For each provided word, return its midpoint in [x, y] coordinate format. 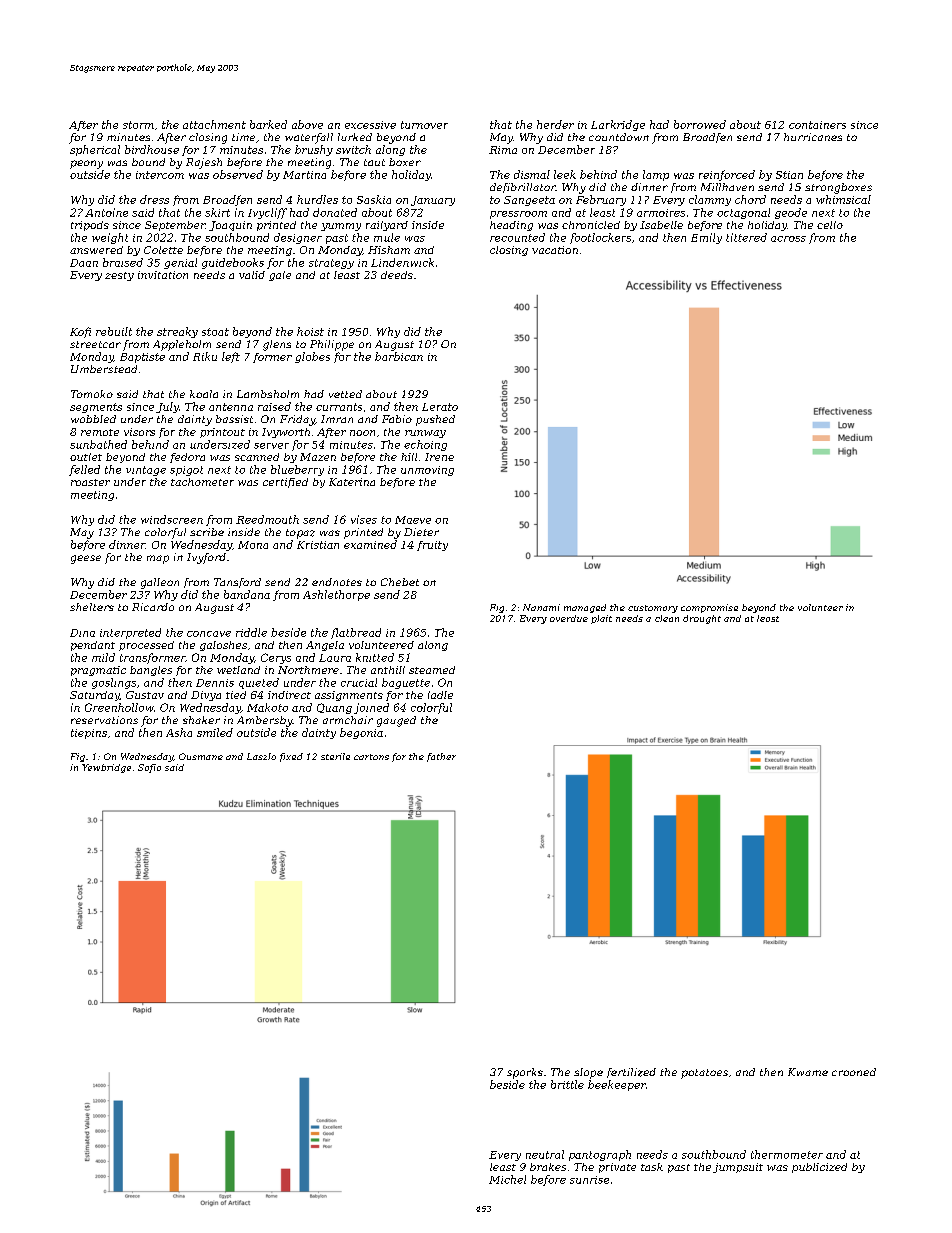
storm [138, 125]
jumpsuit [738, 1168]
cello [830, 225]
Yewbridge [106, 768]
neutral [545, 1154]
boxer [405, 162]
